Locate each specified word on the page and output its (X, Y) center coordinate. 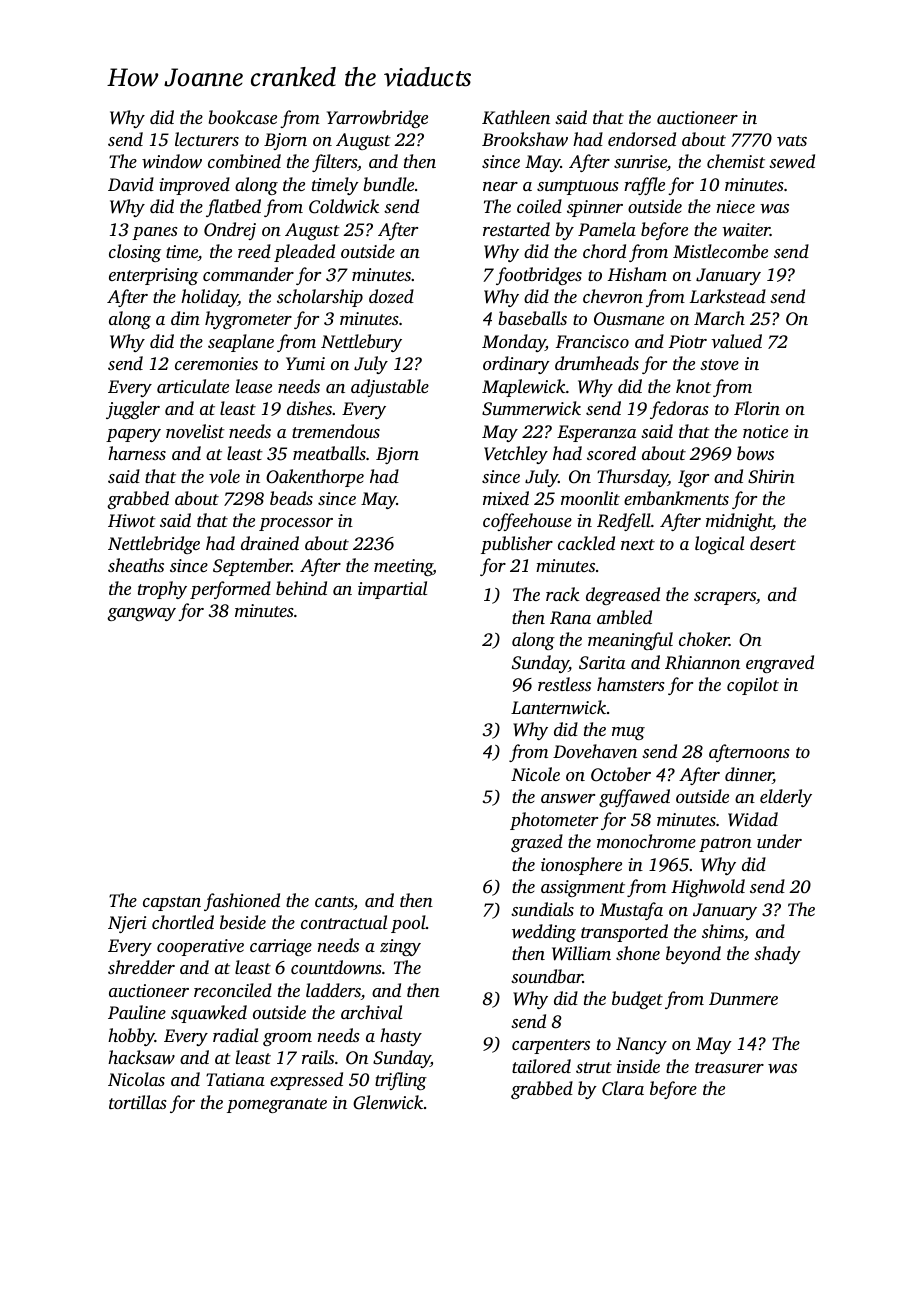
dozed (391, 296)
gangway (141, 614)
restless (564, 684)
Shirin (771, 476)
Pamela (607, 229)
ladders (333, 991)
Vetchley (516, 455)
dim (185, 318)
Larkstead (728, 296)
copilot (753, 686)
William (581, 953)
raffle (644, 186)
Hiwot (132, 520)
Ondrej (230, 231)
